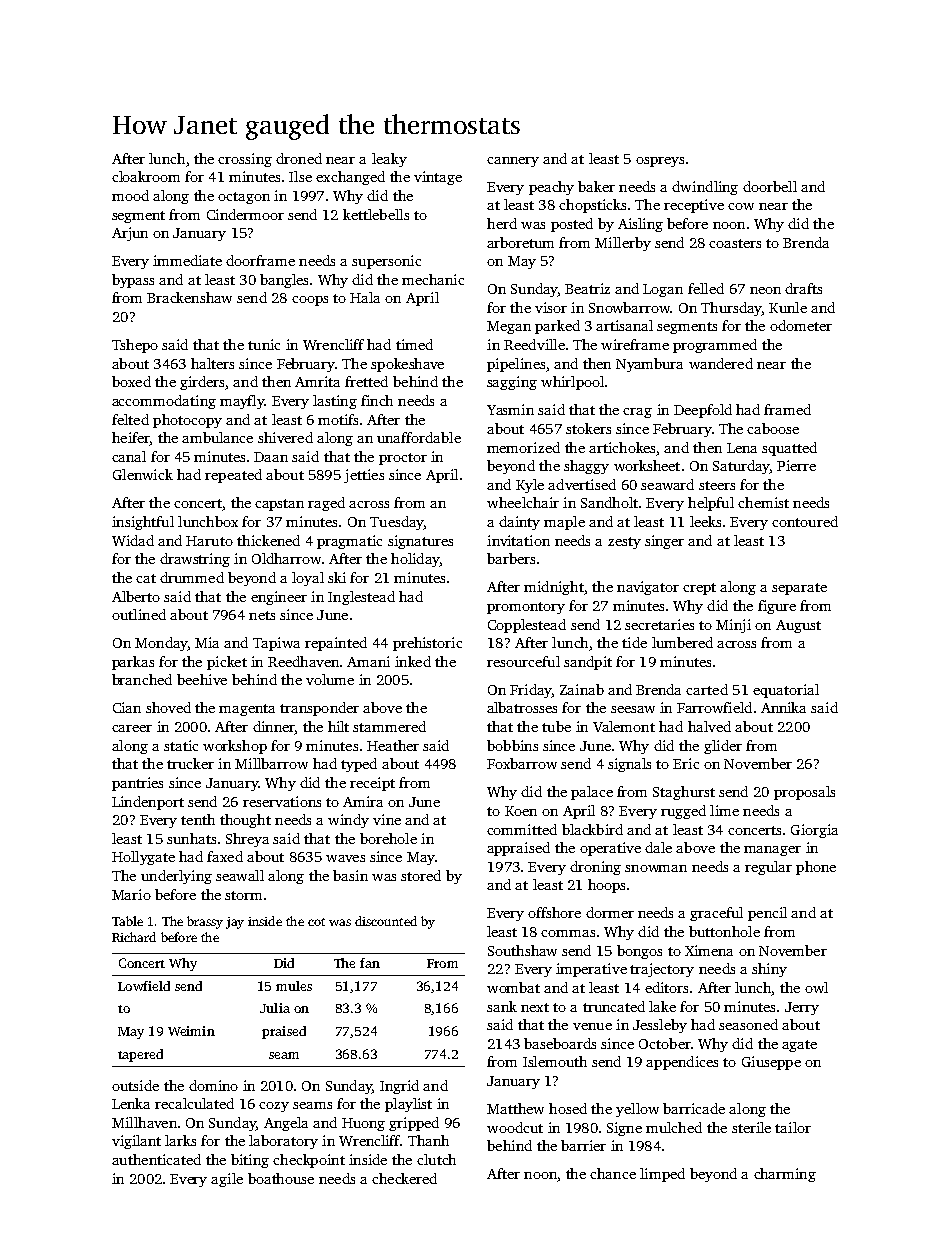  I want to click on framed, so click(787, 409).
